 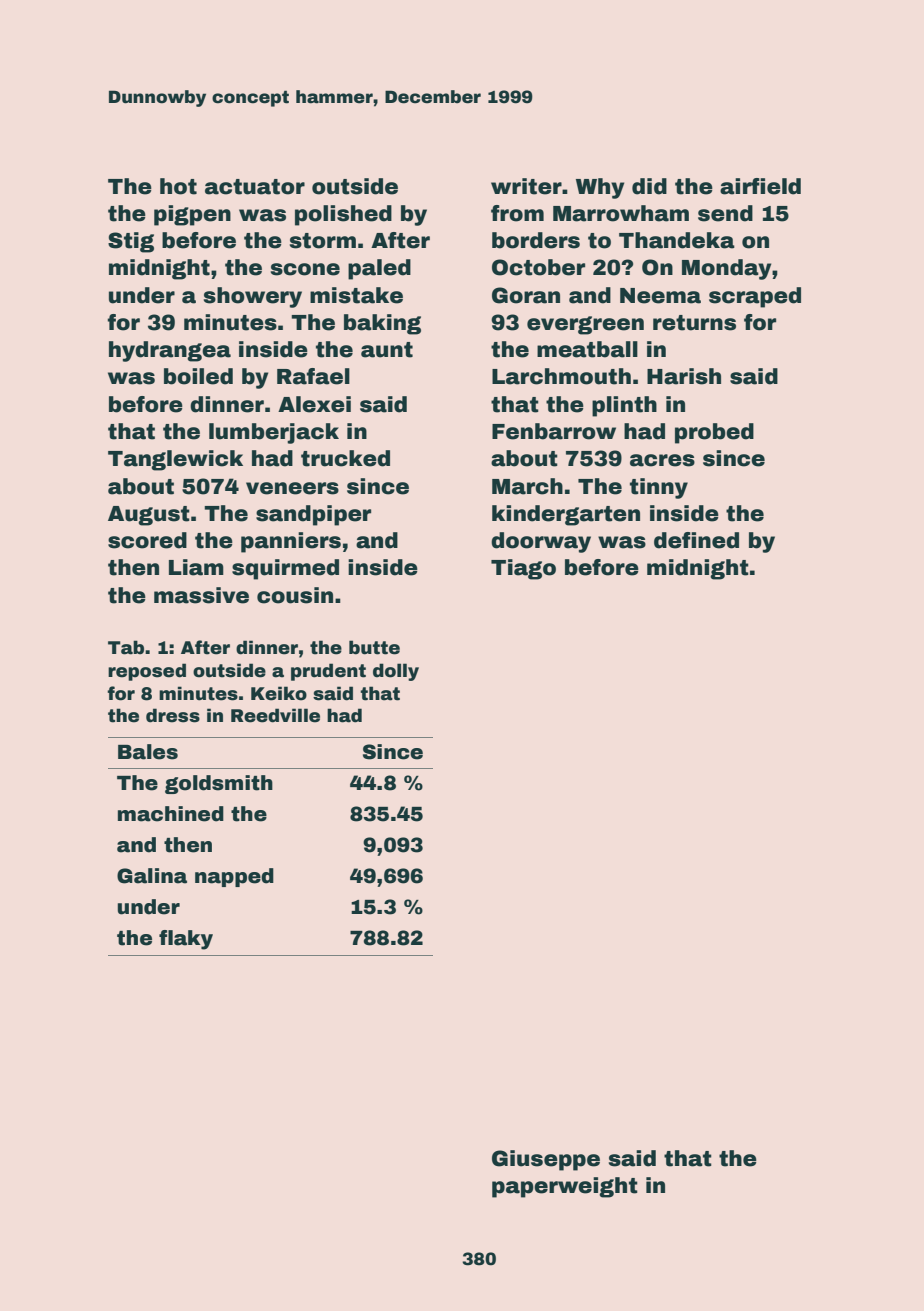 I want to click on Larchmouth, so click(x=561, y=376).
